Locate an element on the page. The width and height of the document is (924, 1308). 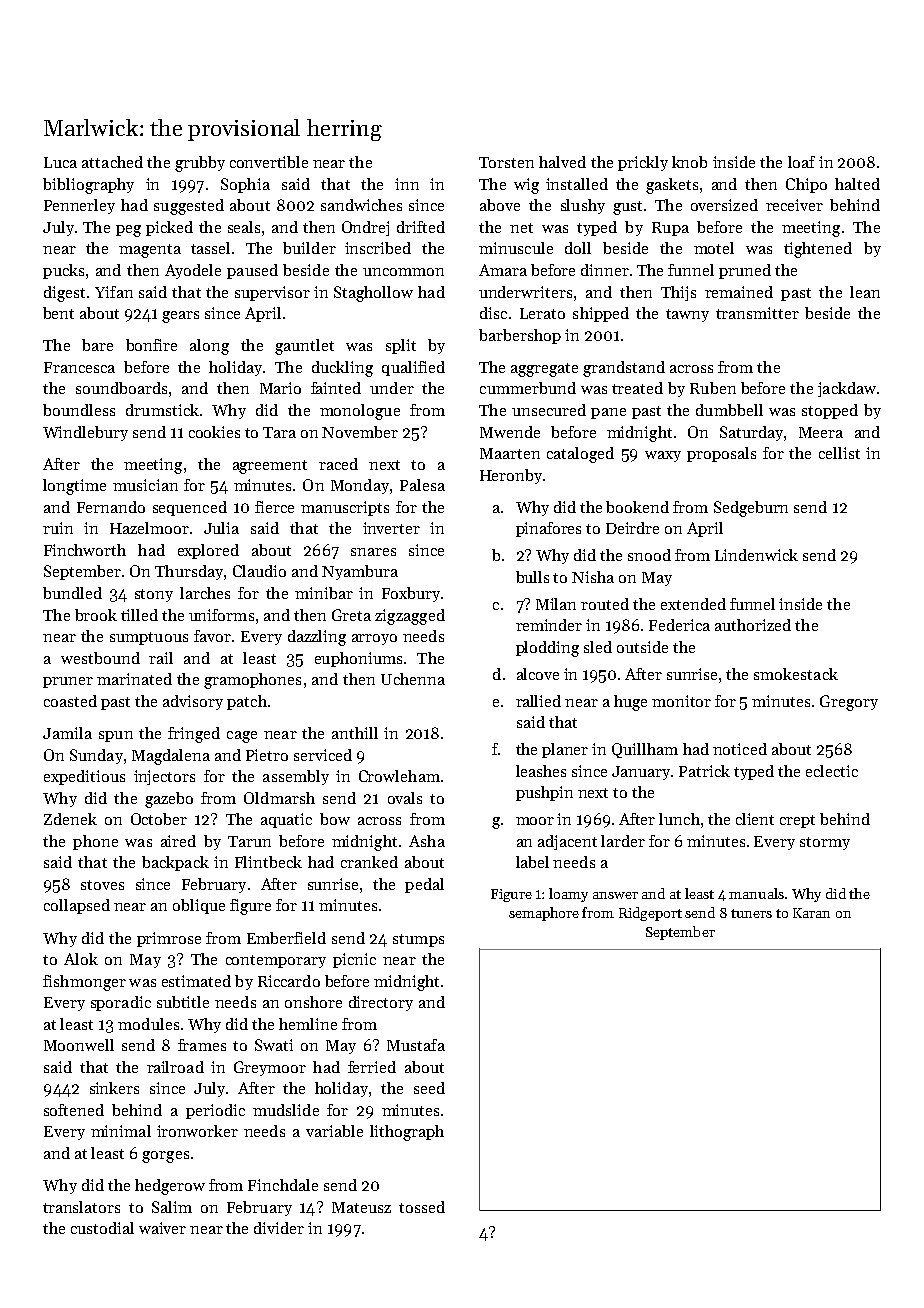
monologue is located at coordinates (360, 412).
